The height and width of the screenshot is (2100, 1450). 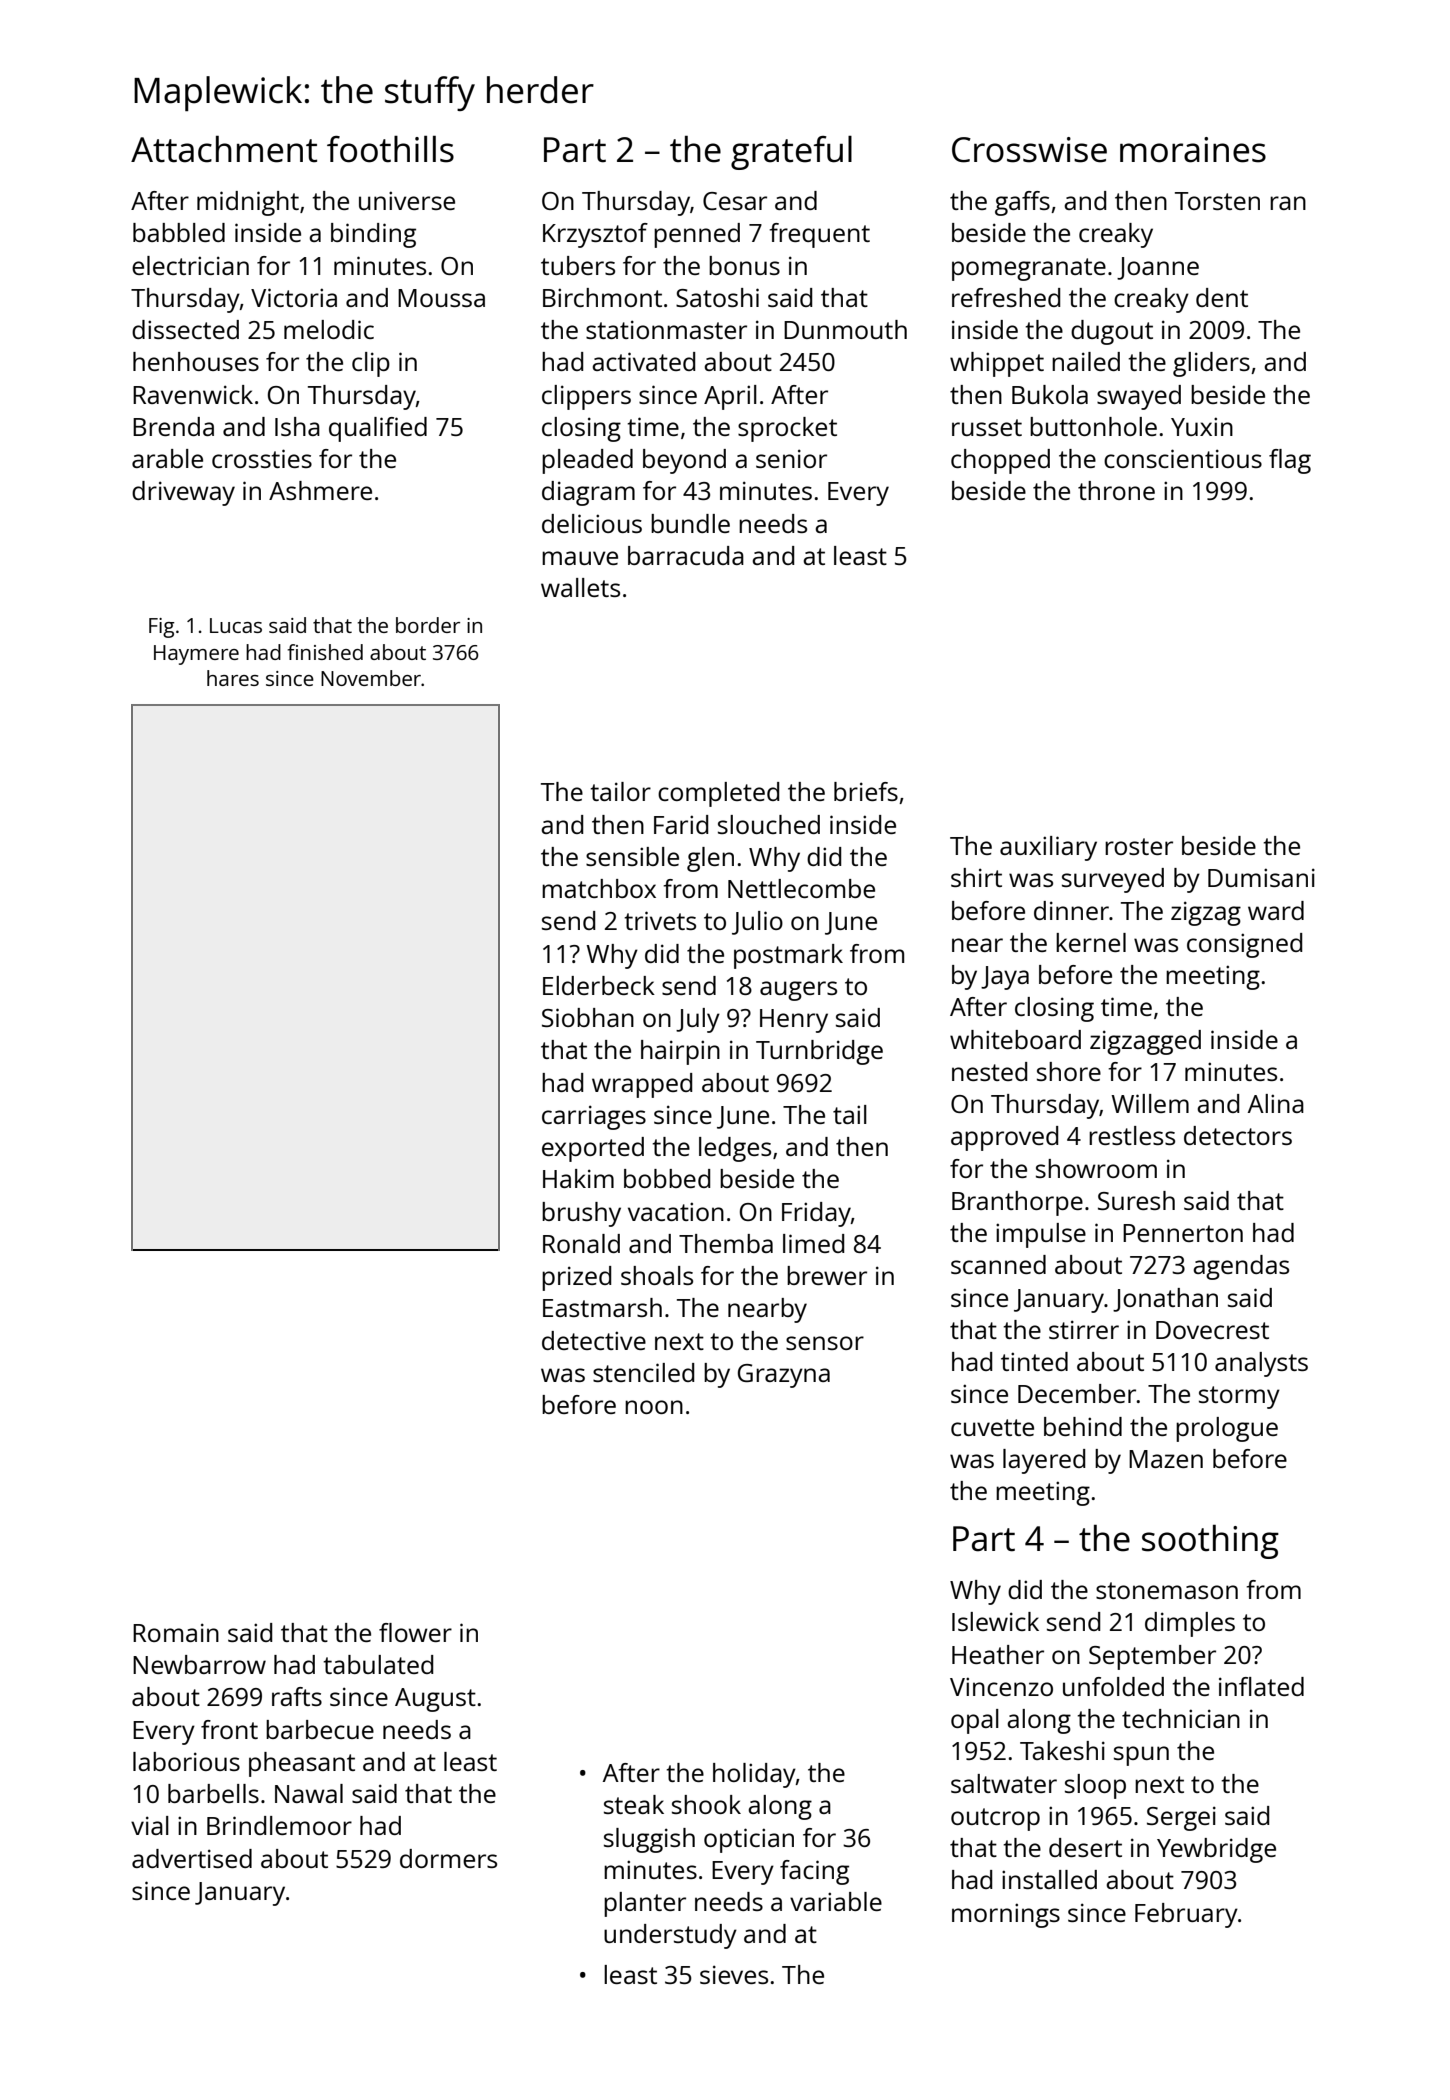 I want to click on sieves, so click(x=734, y=1974).
